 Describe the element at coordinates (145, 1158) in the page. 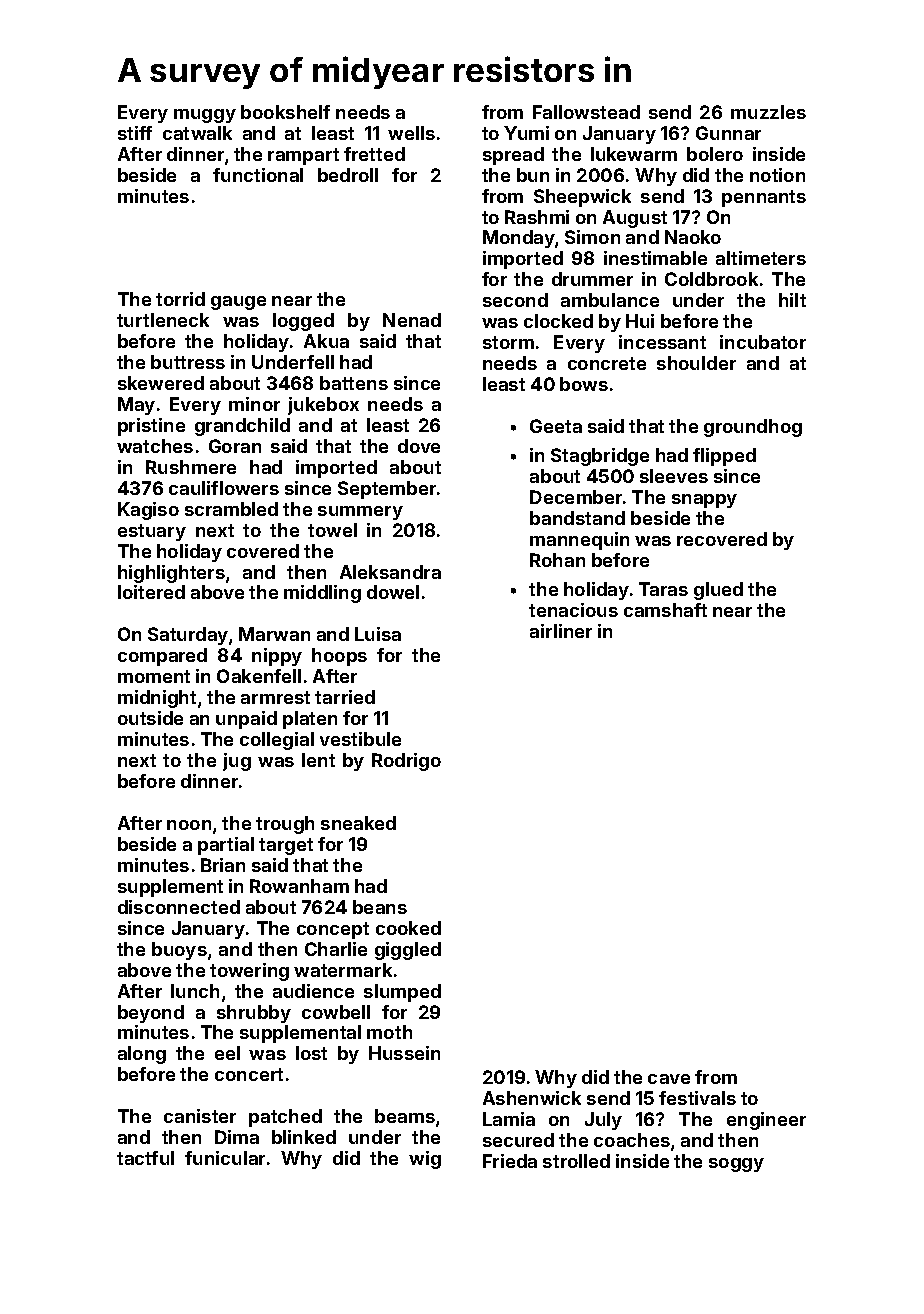

I see `tactful` at that location.
